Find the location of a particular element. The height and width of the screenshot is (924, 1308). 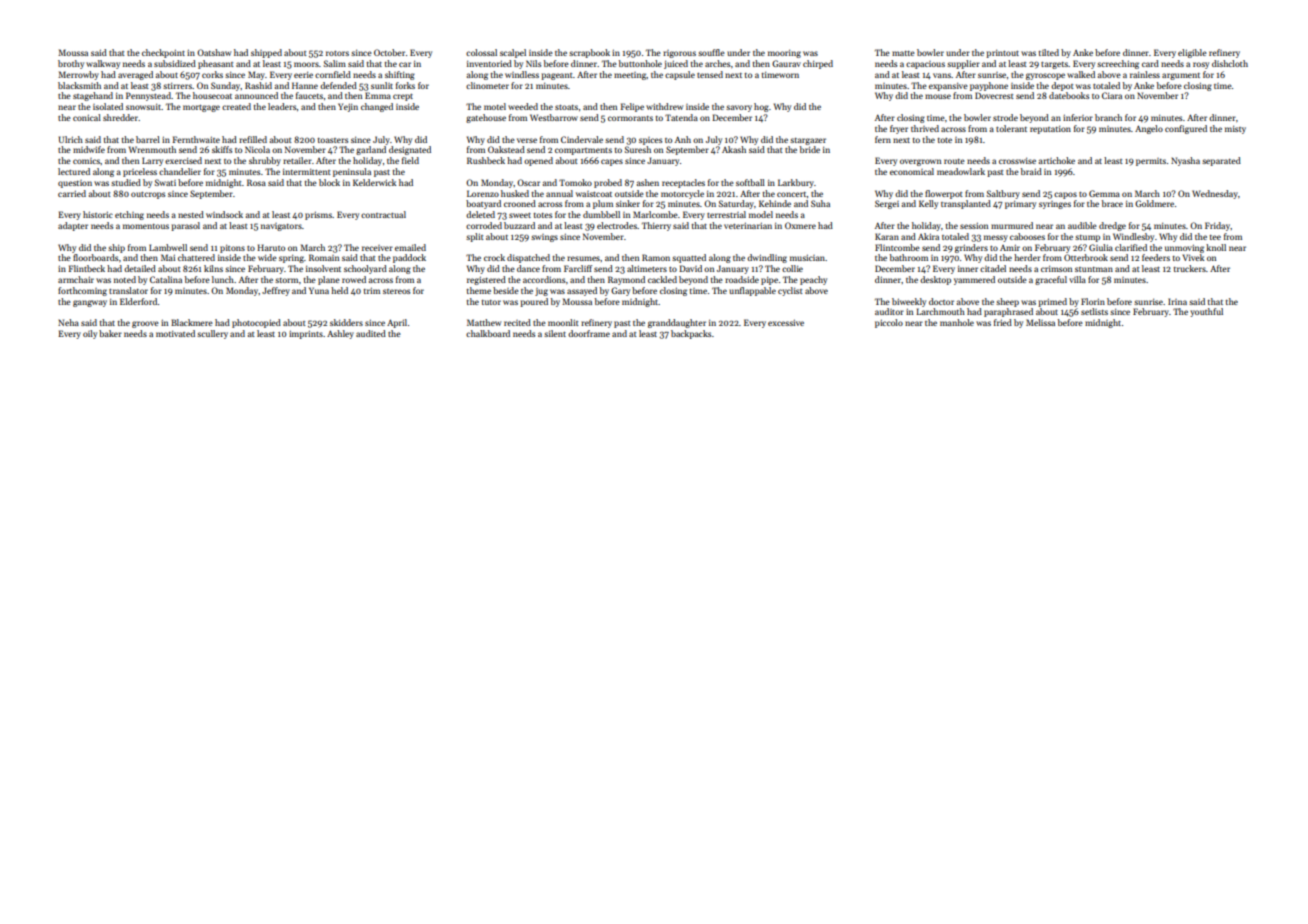

Ulrich is located at coordinates (71, 139).
